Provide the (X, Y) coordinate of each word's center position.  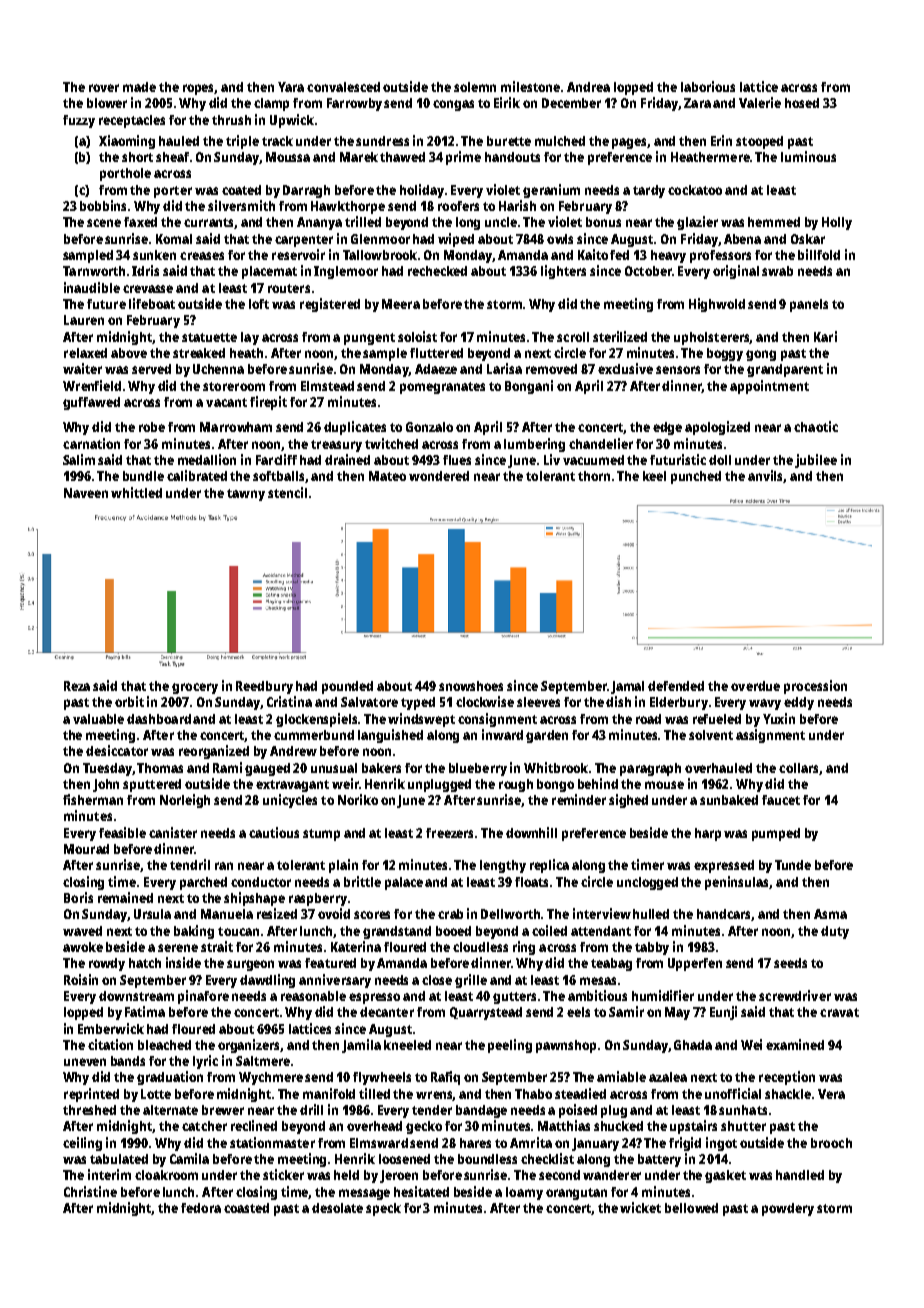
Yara (291, 87)
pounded (347, 687)
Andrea (588, 87)
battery (659, 1160)
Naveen (86, 493)
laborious (708, 86)
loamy (524, 1193)
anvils (766, 476)
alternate (170, 1110)
